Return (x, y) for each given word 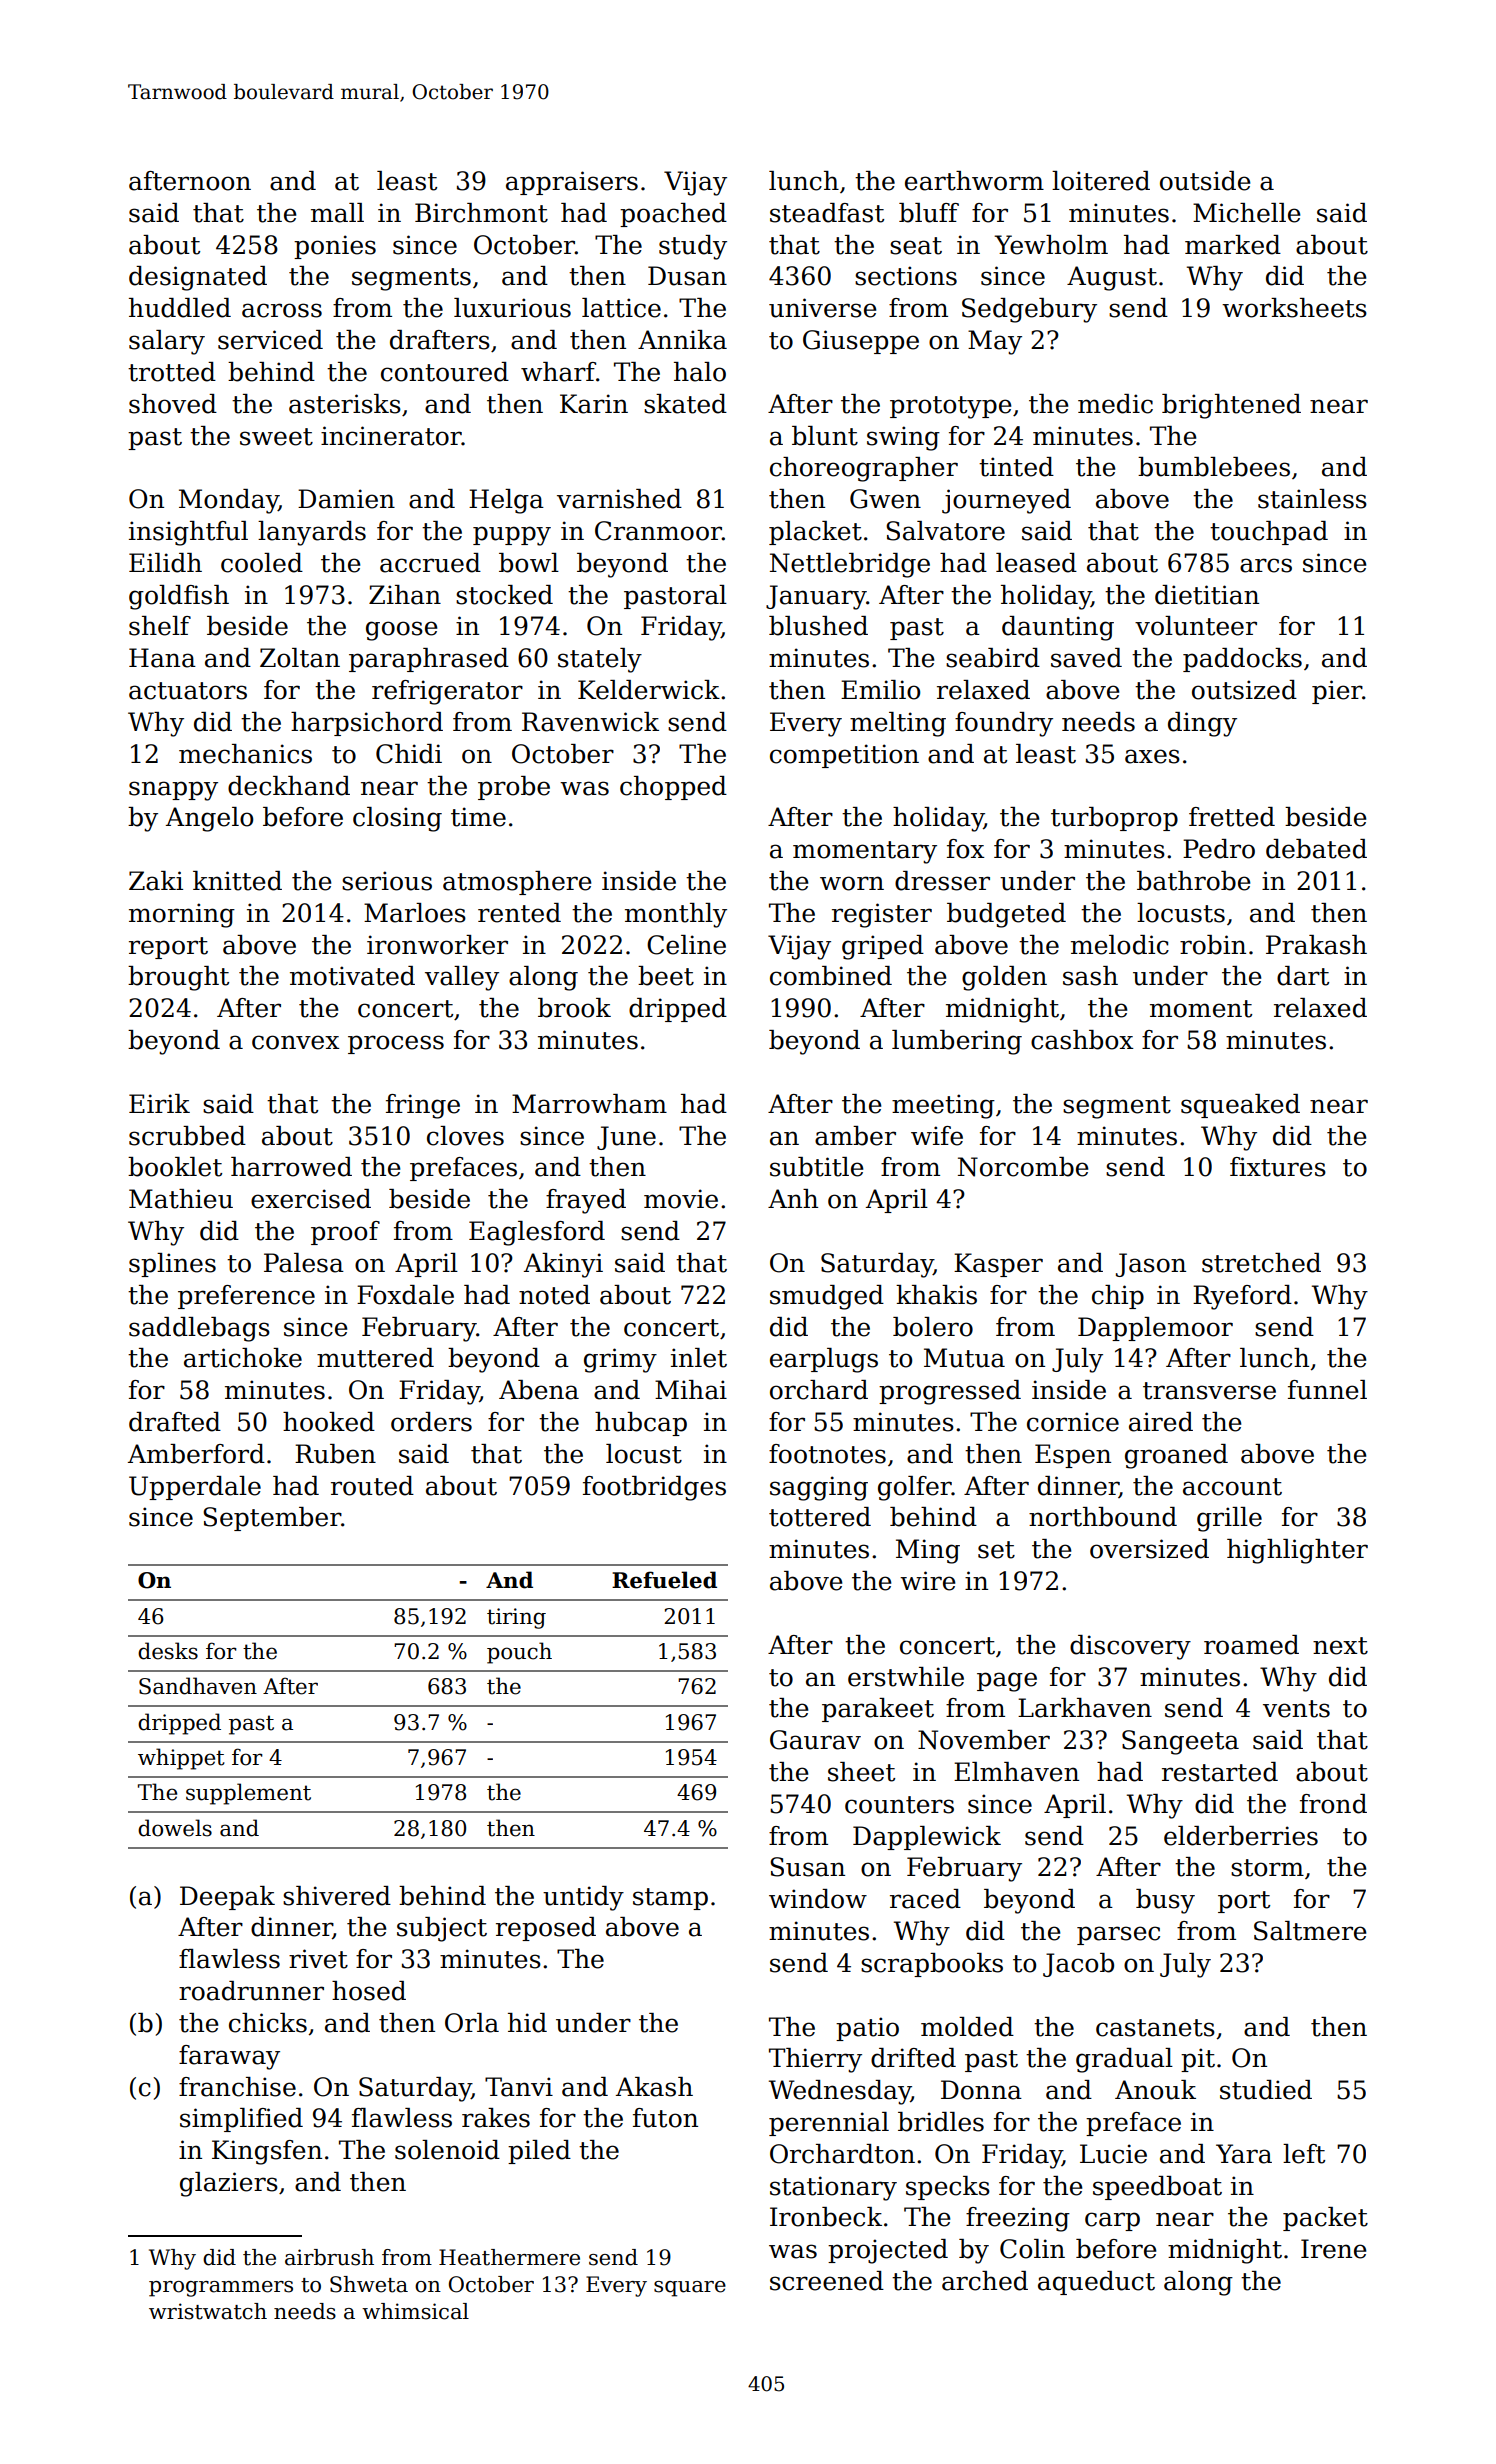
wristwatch (208, 2311)
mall (337, 213)
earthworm (974, 181)
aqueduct (1096, 2283)
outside (1205, 181)
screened (827, 2281)
